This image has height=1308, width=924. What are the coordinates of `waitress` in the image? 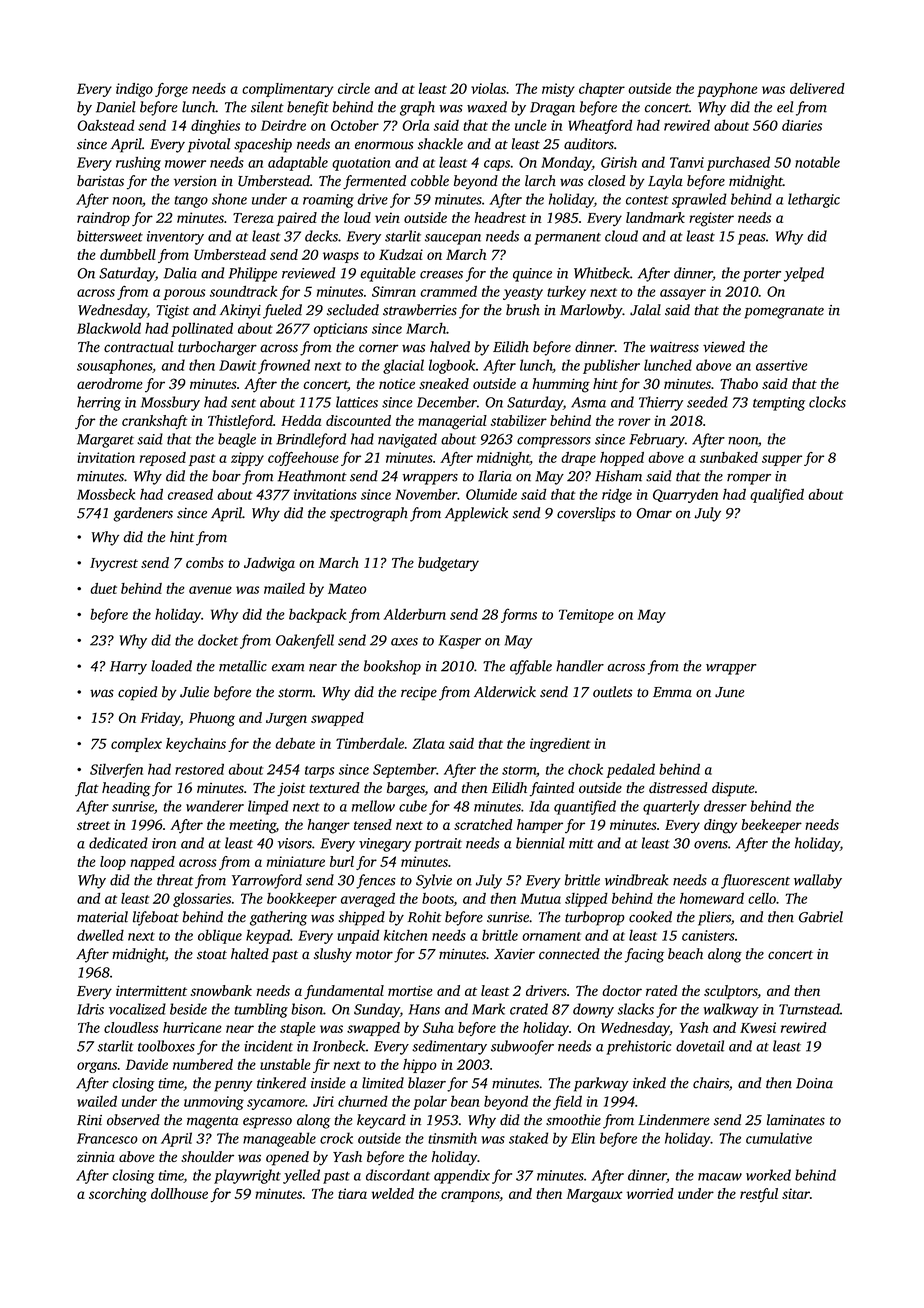 It's located at (674, 347).
